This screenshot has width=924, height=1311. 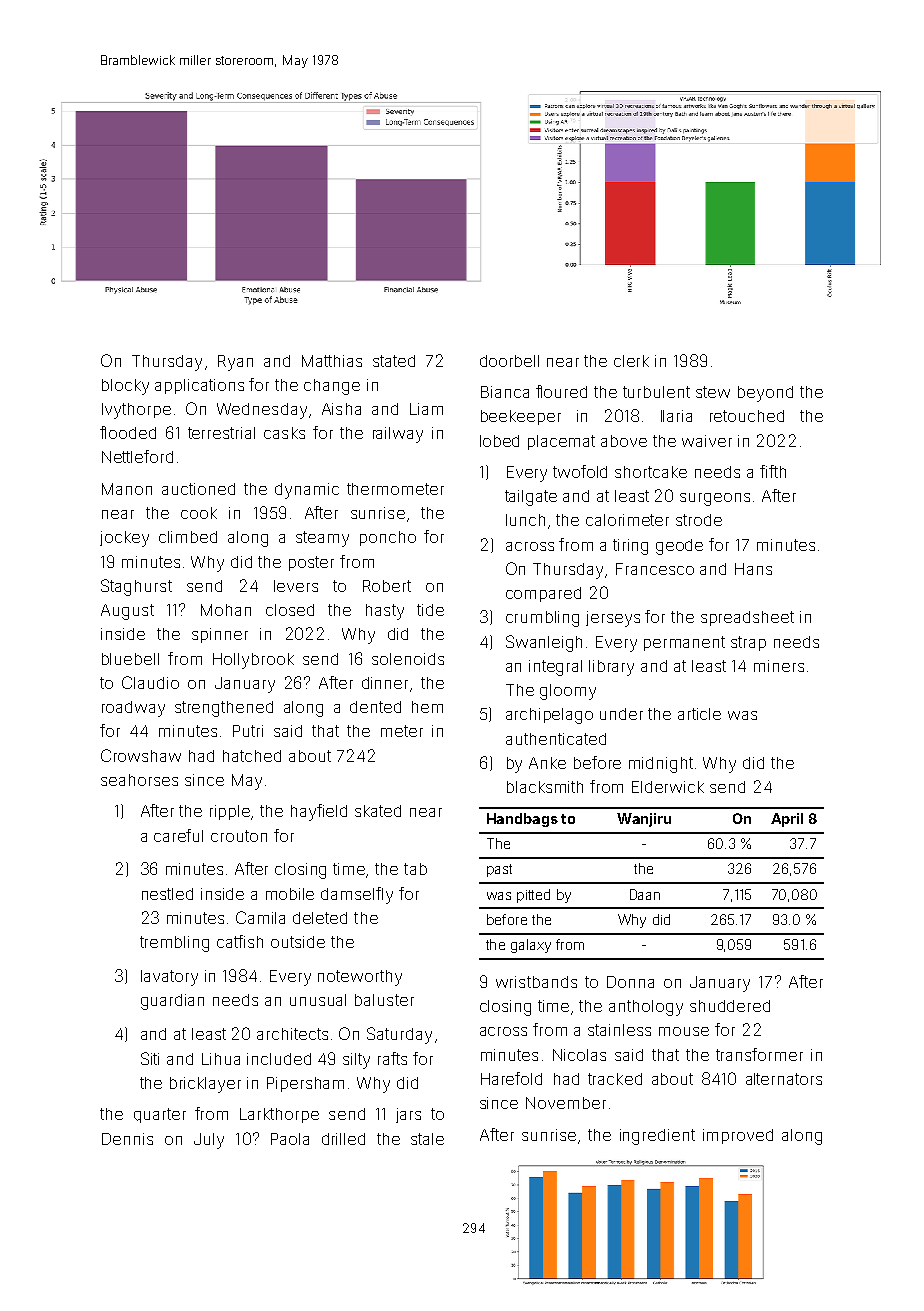 I want to click on turbulent, so click(x=656, y=392).
